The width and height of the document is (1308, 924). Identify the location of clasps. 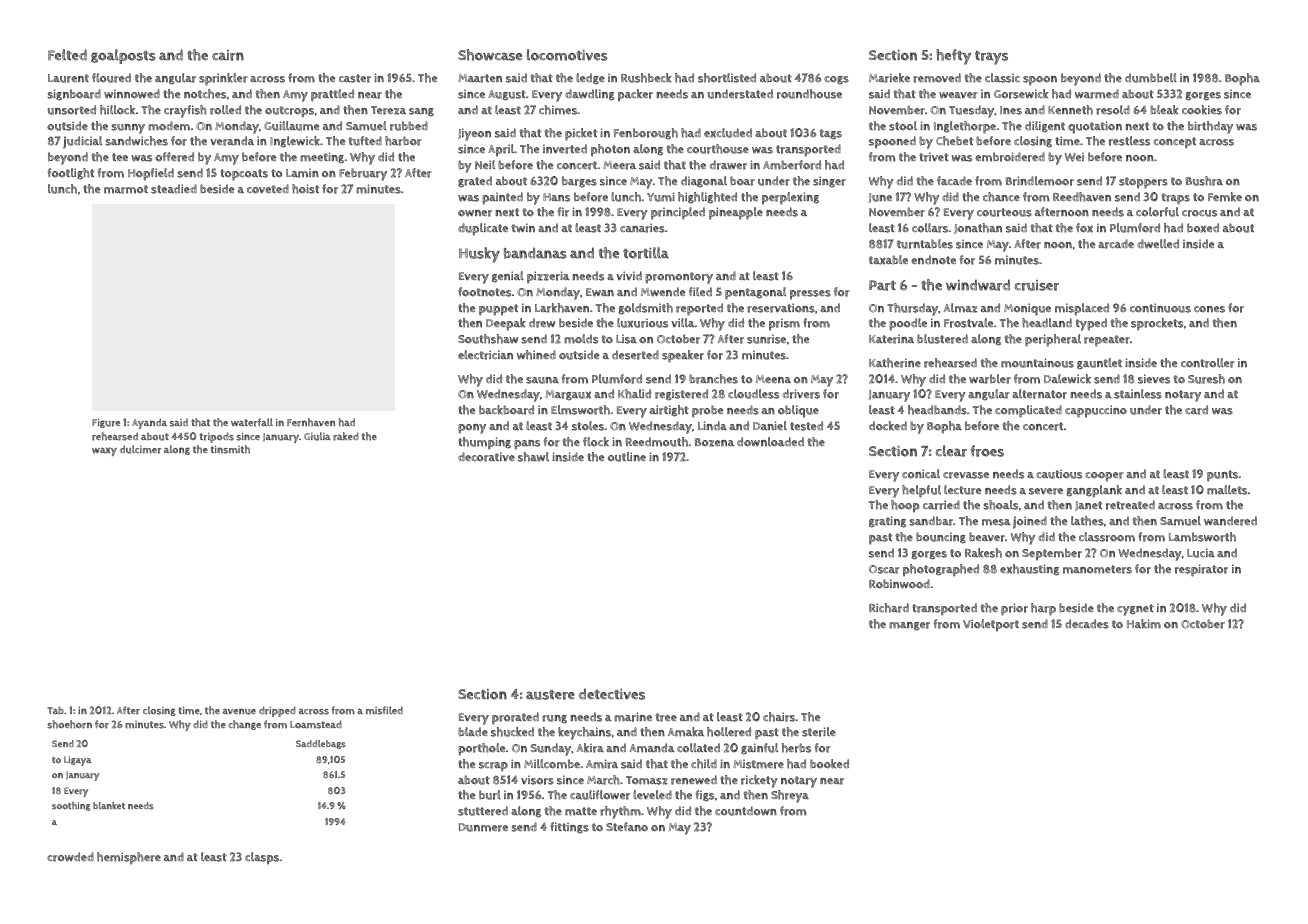
(262, 858).
